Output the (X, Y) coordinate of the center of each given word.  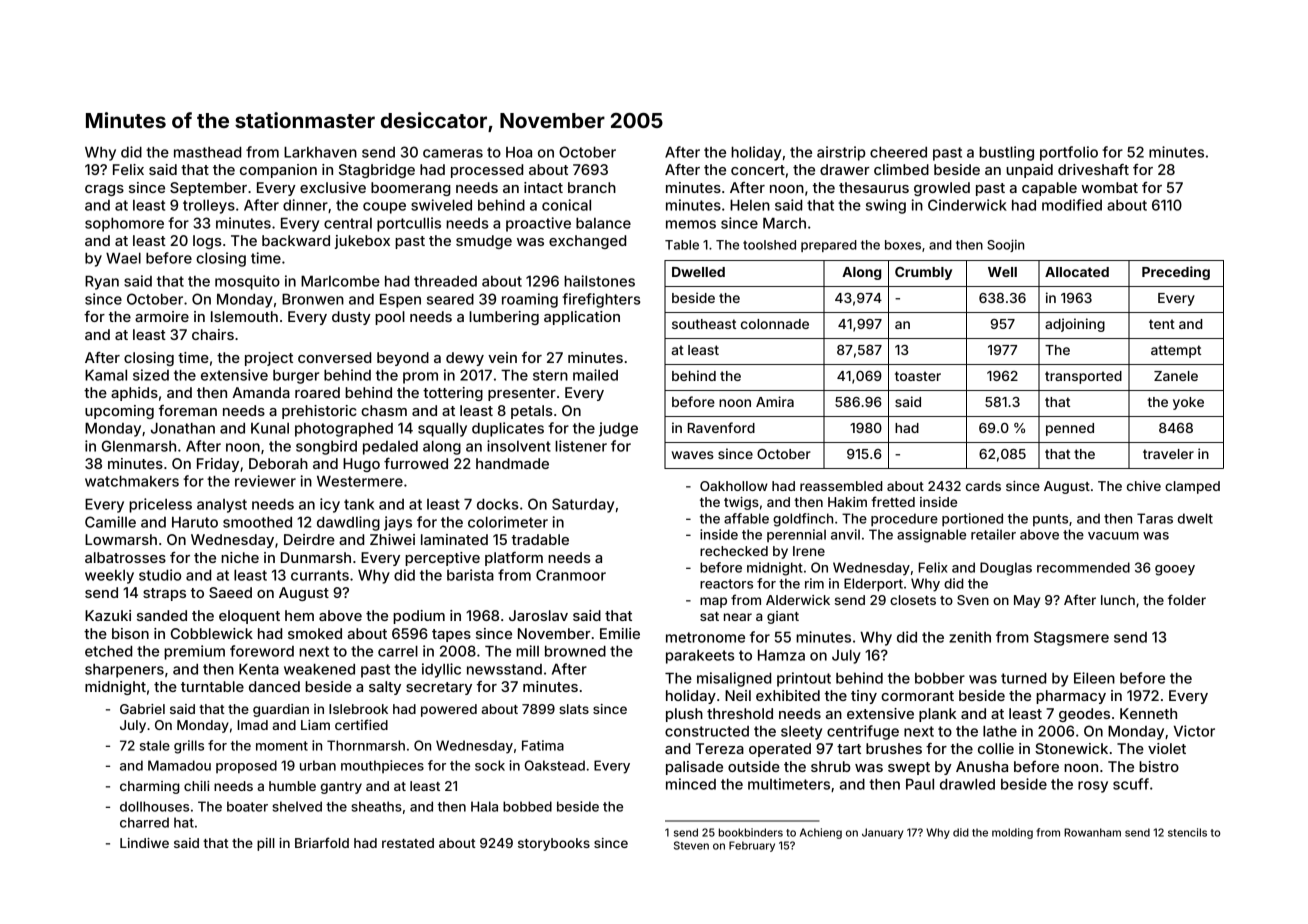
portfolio (1069, 153)
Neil (738, 695)
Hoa (519, 152)
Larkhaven (320, 152)
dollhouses (154, 806)
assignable (931, 536)
